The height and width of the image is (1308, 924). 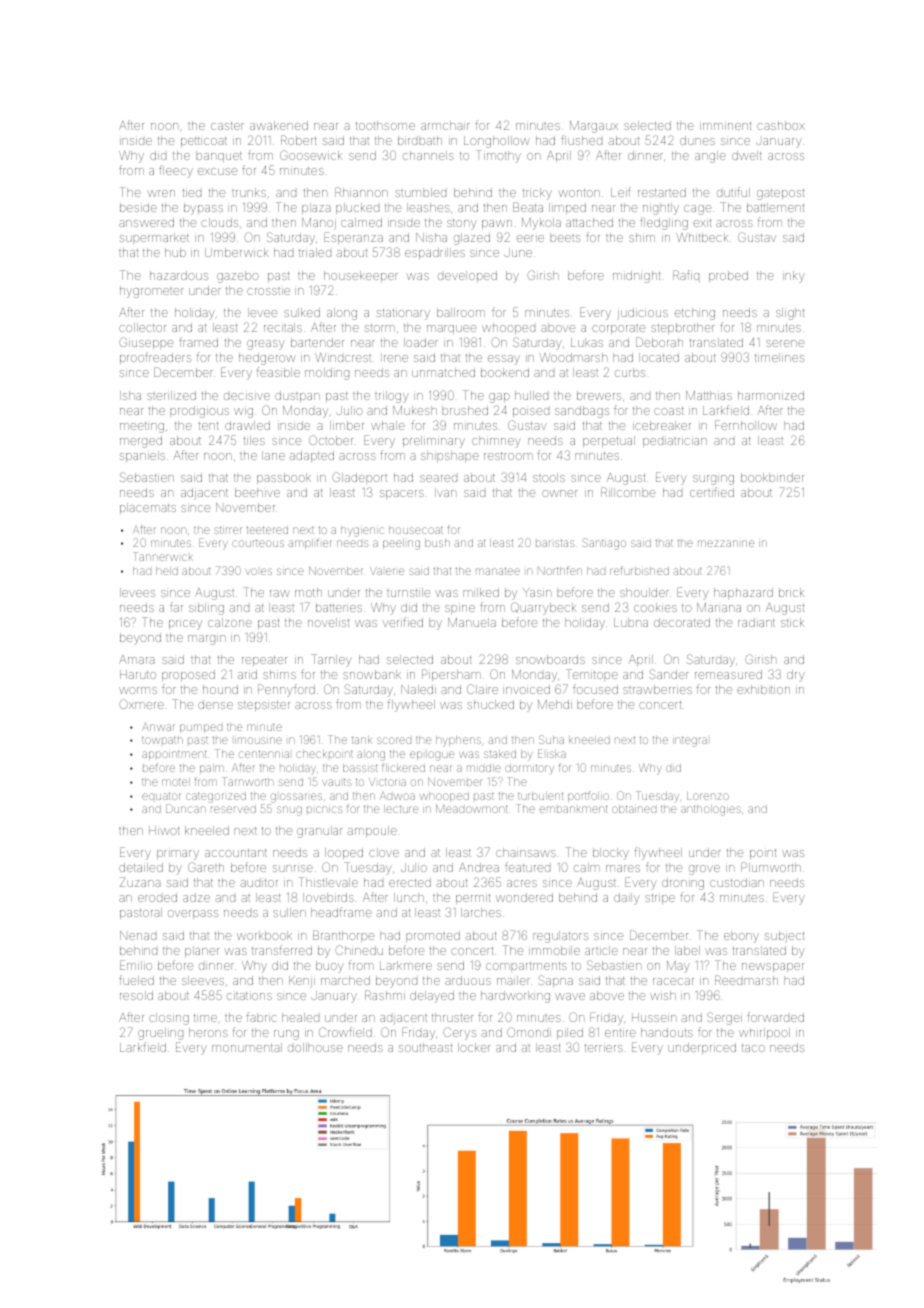 I want to click on integral, so click(x=690, y=741).
